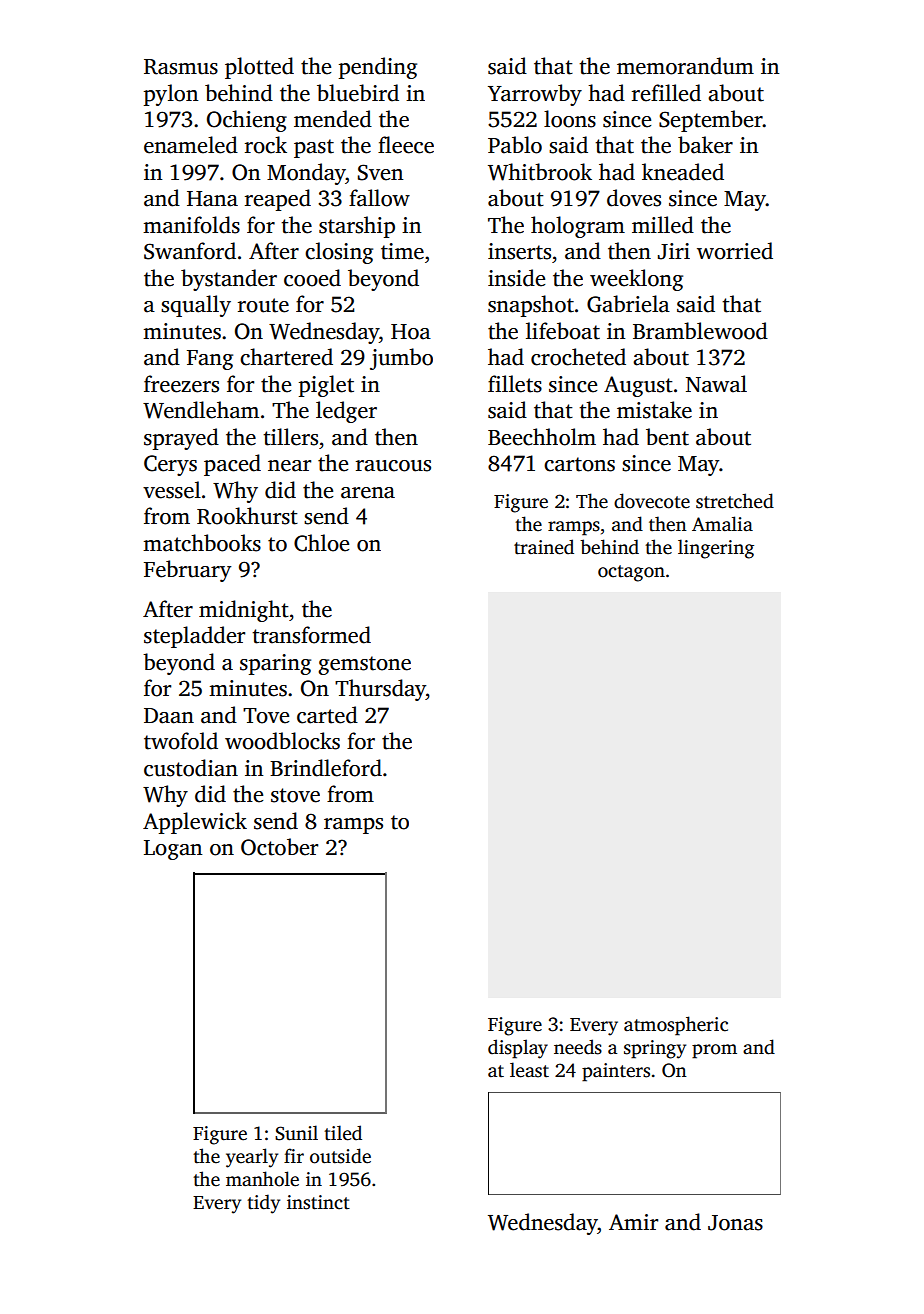  What do you see at coordinates (201, 410) in the document?
I see `Wendleham` at bounding box center [201, 410].
